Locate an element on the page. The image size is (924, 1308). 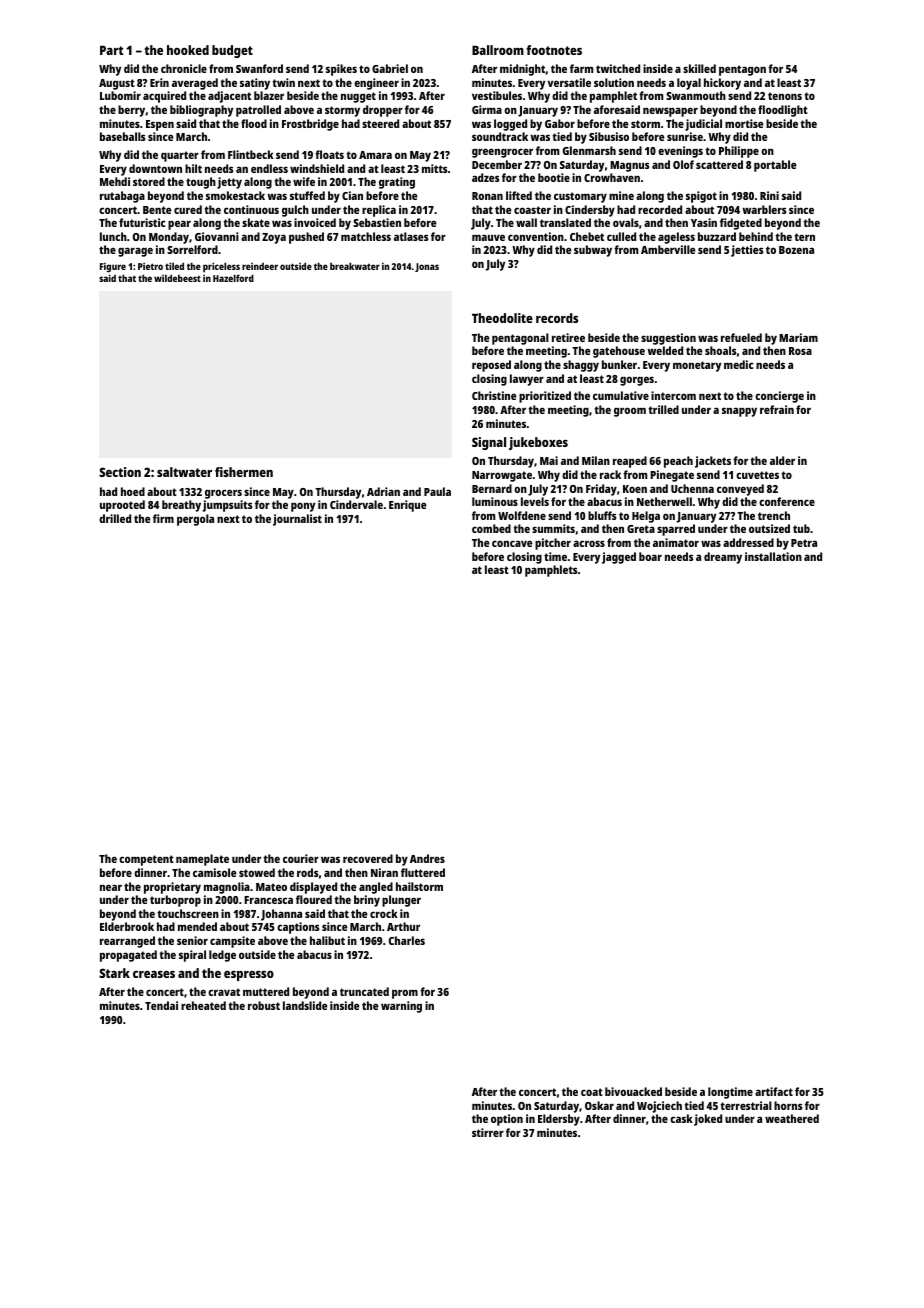
stirrer is located at coordinates (488, 1132).
